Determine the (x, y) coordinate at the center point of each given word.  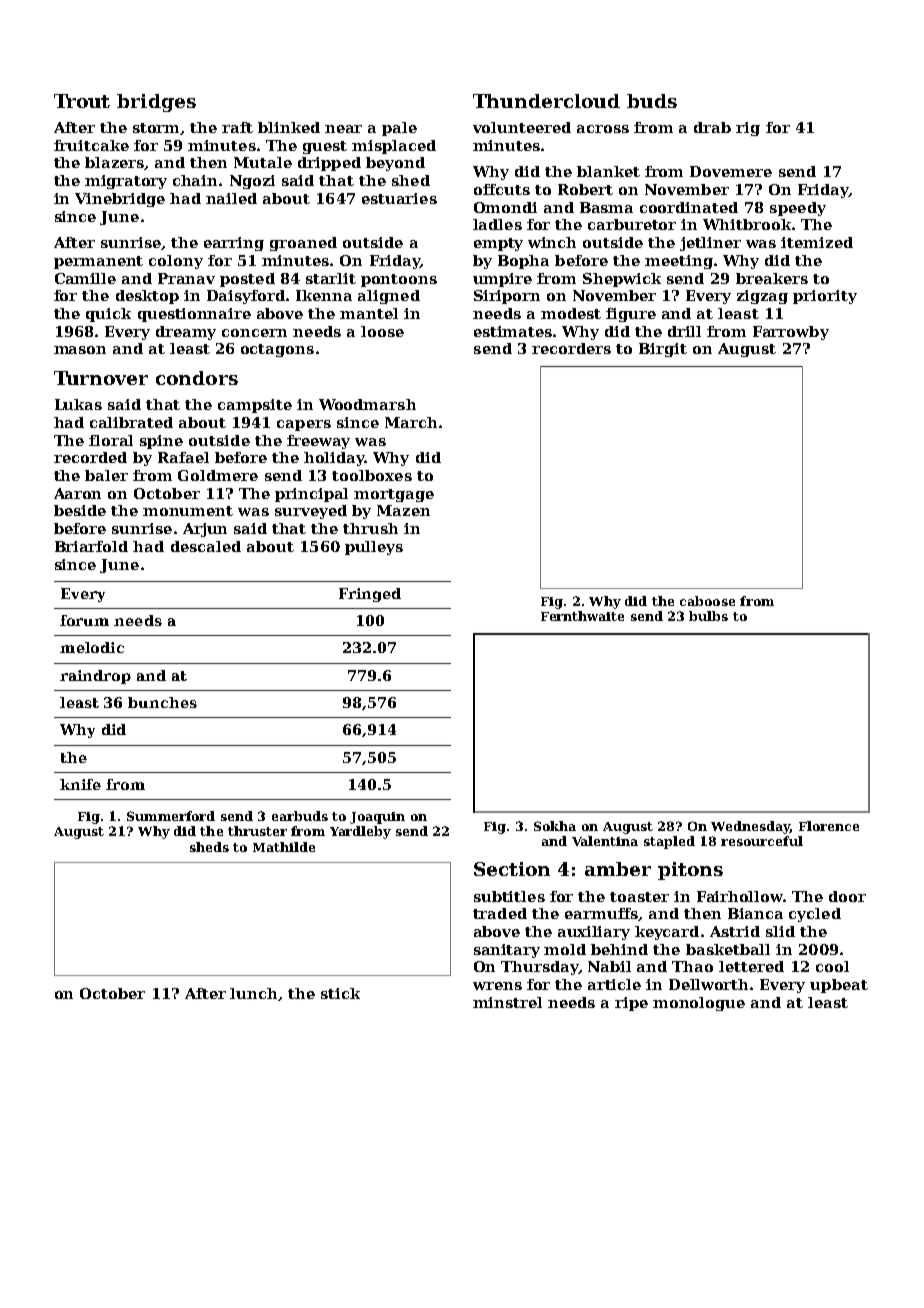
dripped (329, 164)
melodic (92, 647)
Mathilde (284, 847)
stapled (669, 842)
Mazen (403, 510)
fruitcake (91, 145)
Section (512, 869)
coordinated (689, 207)
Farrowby (791, 333)
